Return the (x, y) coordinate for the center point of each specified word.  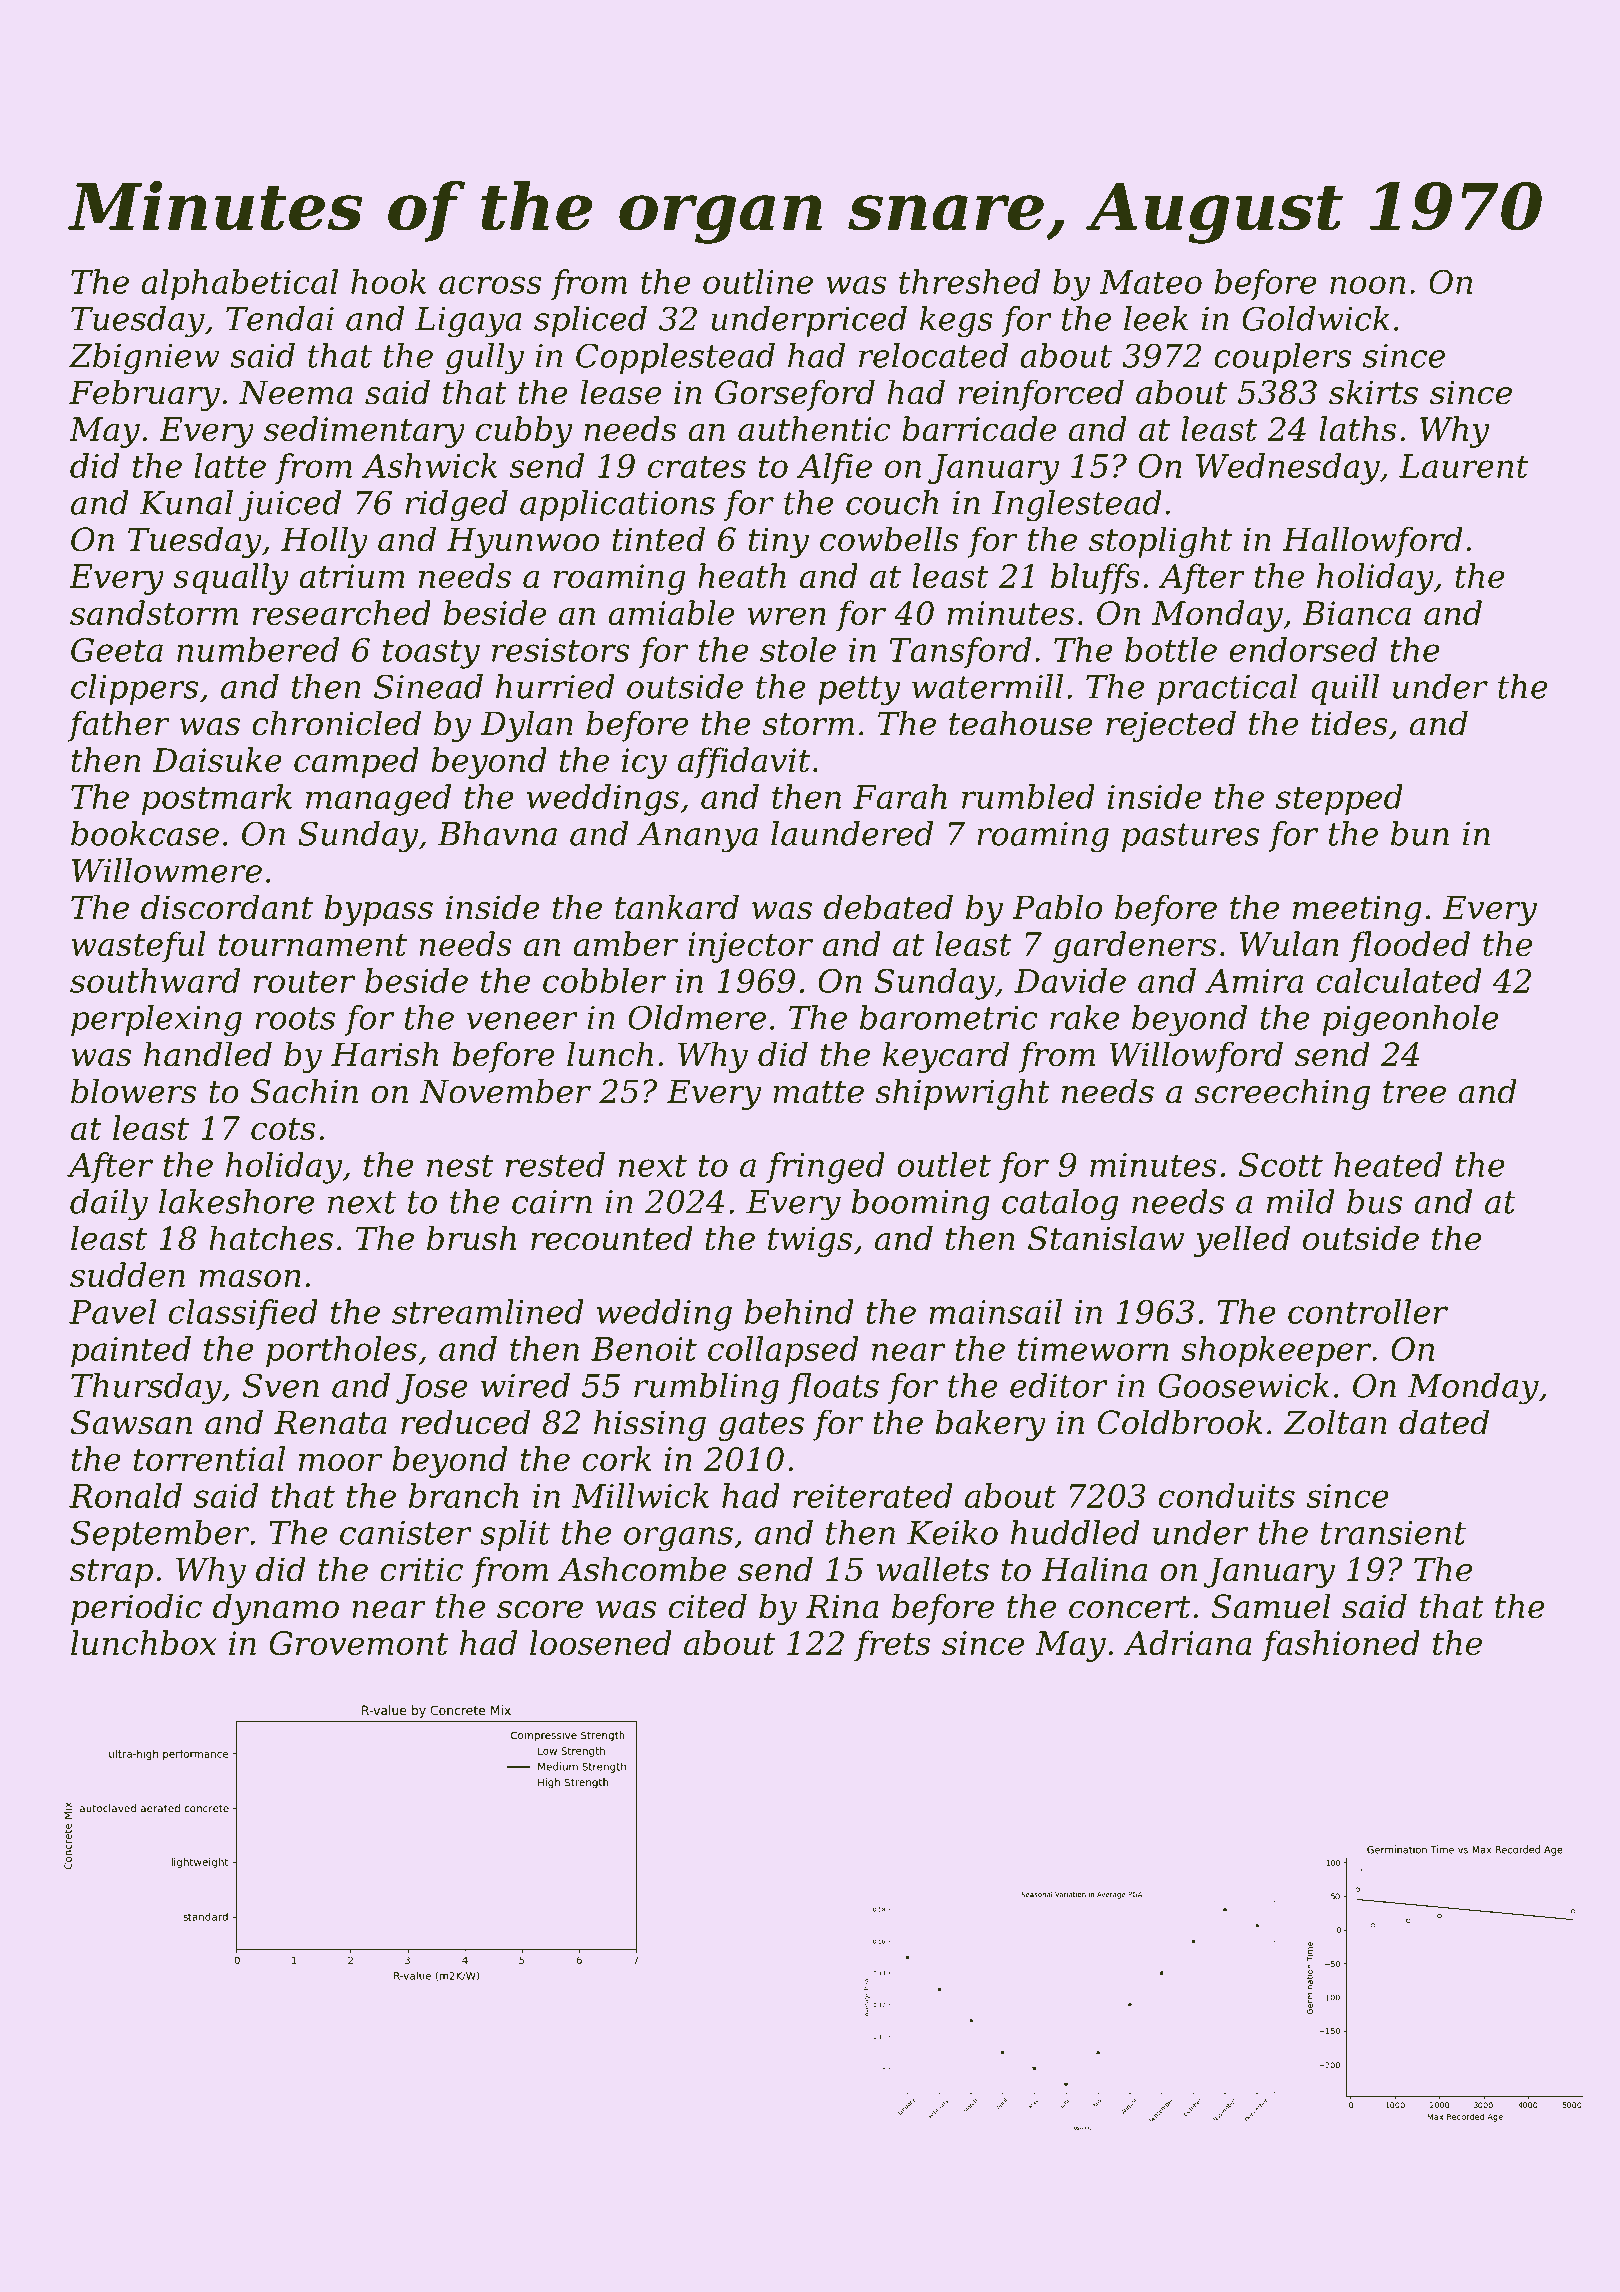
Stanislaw (1106, 1238)
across (490, 285)
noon (1367, 285)
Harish (384, 1054)
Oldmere (697, 1017)
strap (111, 1573)
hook (388, 281)
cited (708, 1606)
